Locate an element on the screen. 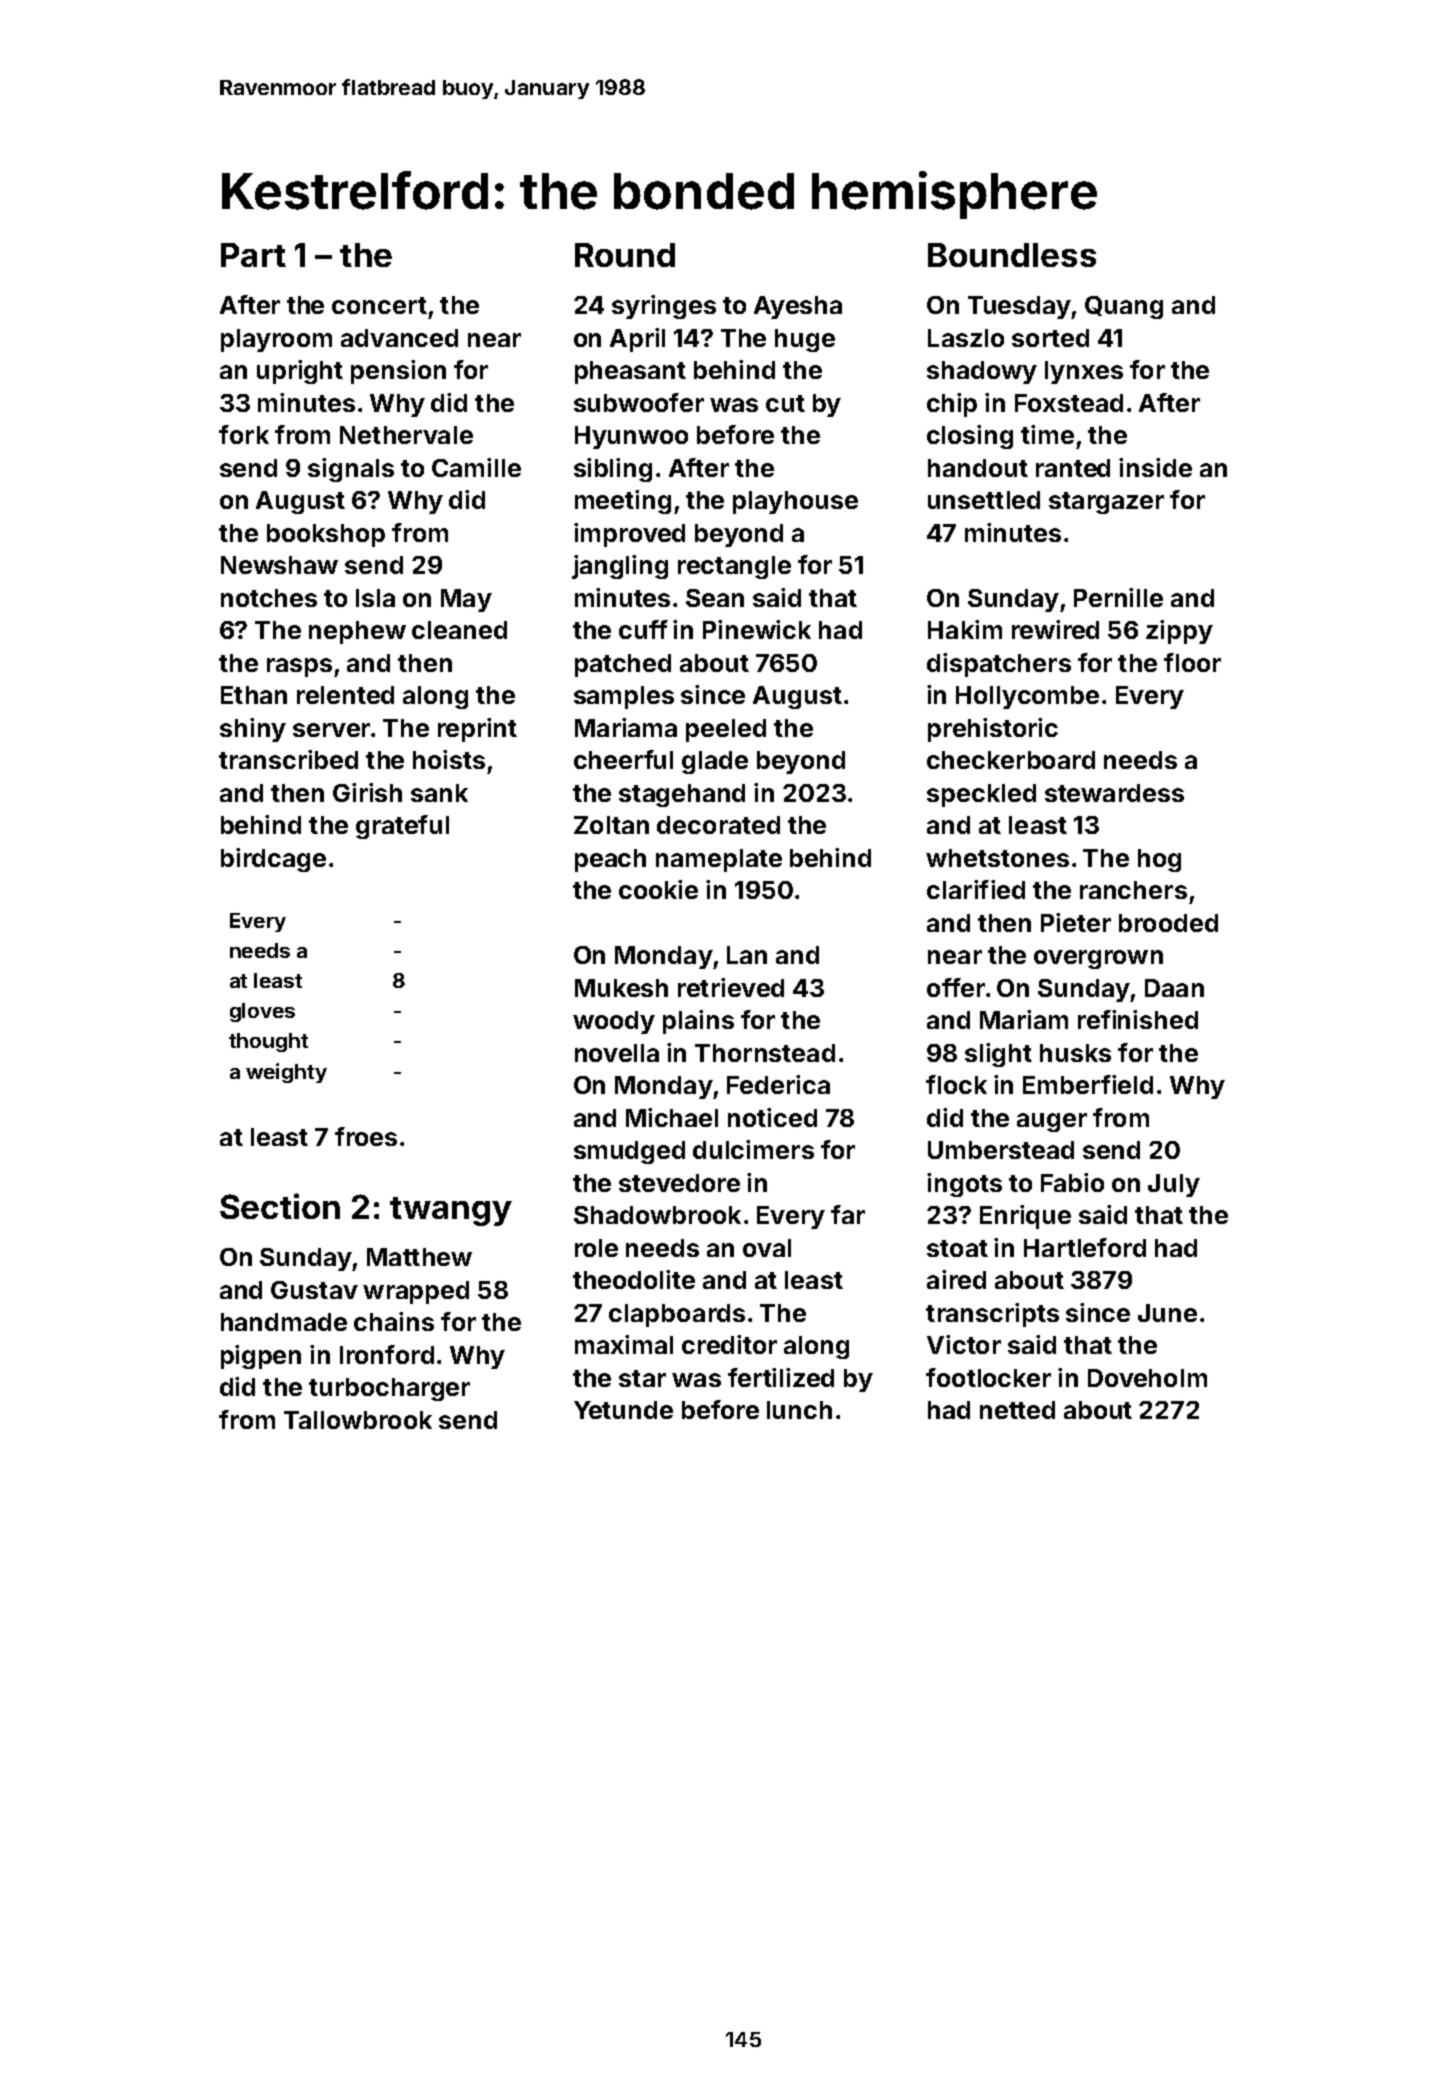  handmade is located at coordinates (284, 1322).
